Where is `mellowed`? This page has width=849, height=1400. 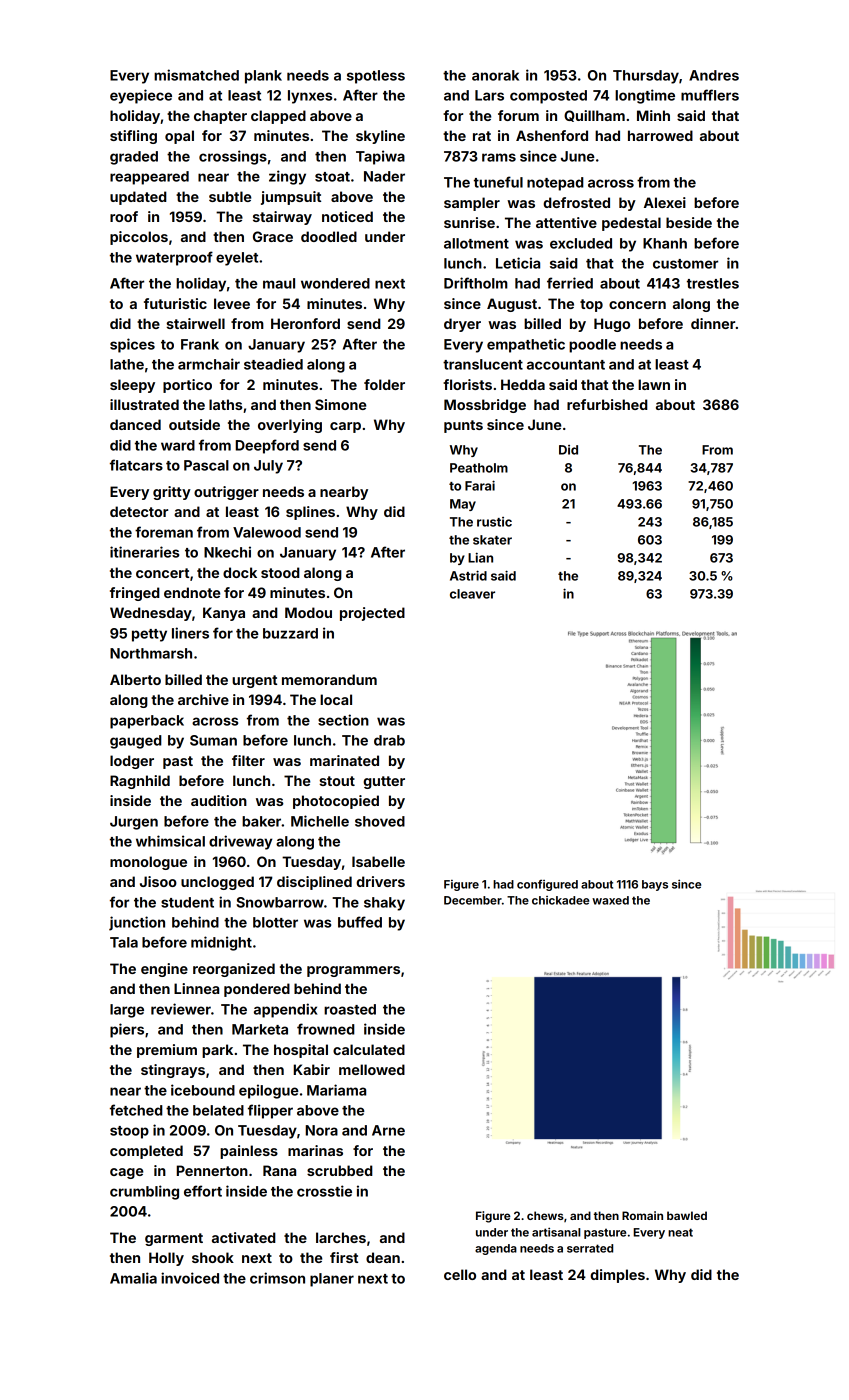 mellowed is located at coordinates (372, 1069).
